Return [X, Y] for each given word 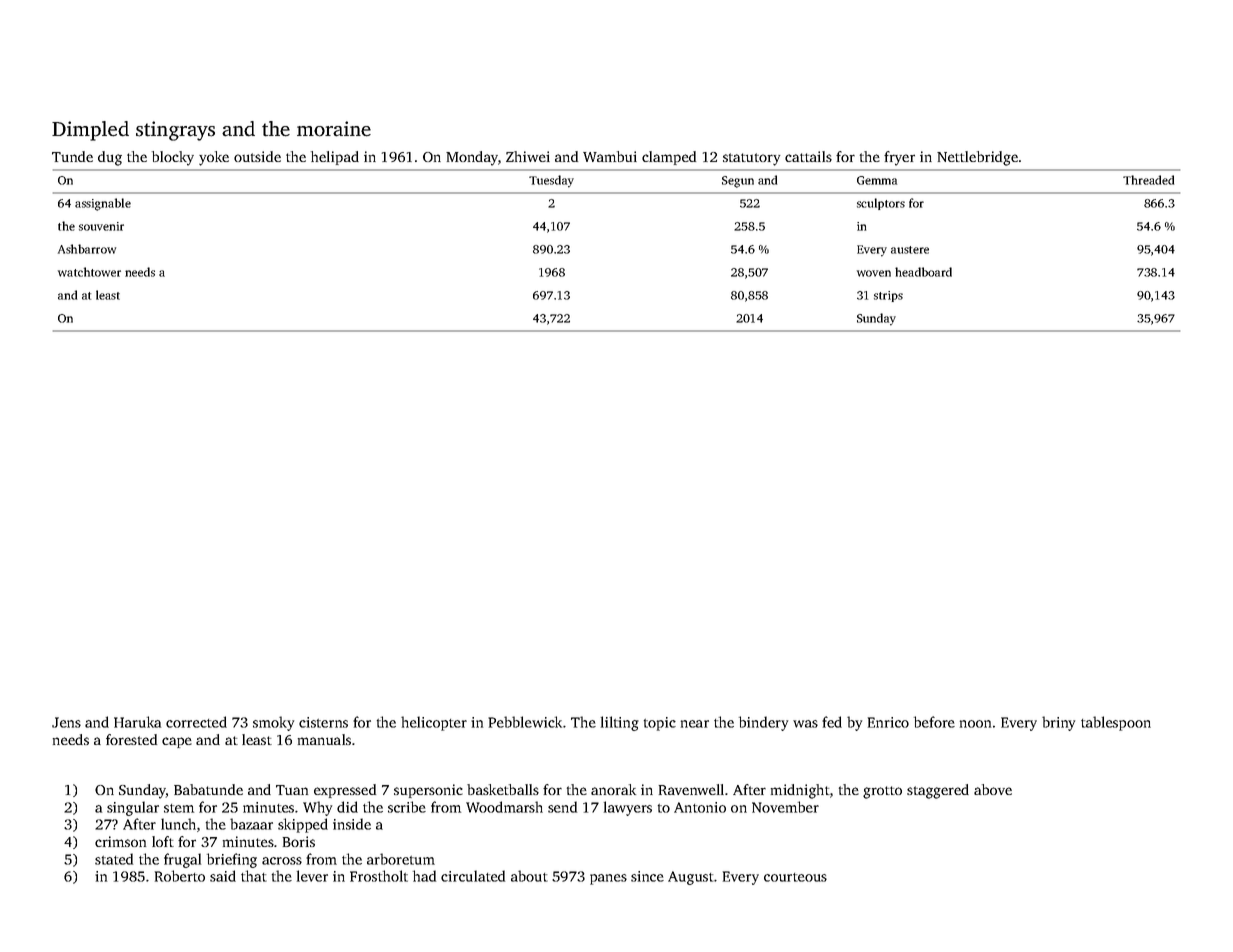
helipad [335, 158]
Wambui [610, 156]
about [529, 876]
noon [975, 724]
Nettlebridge [977, 158]
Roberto [180, 876]
